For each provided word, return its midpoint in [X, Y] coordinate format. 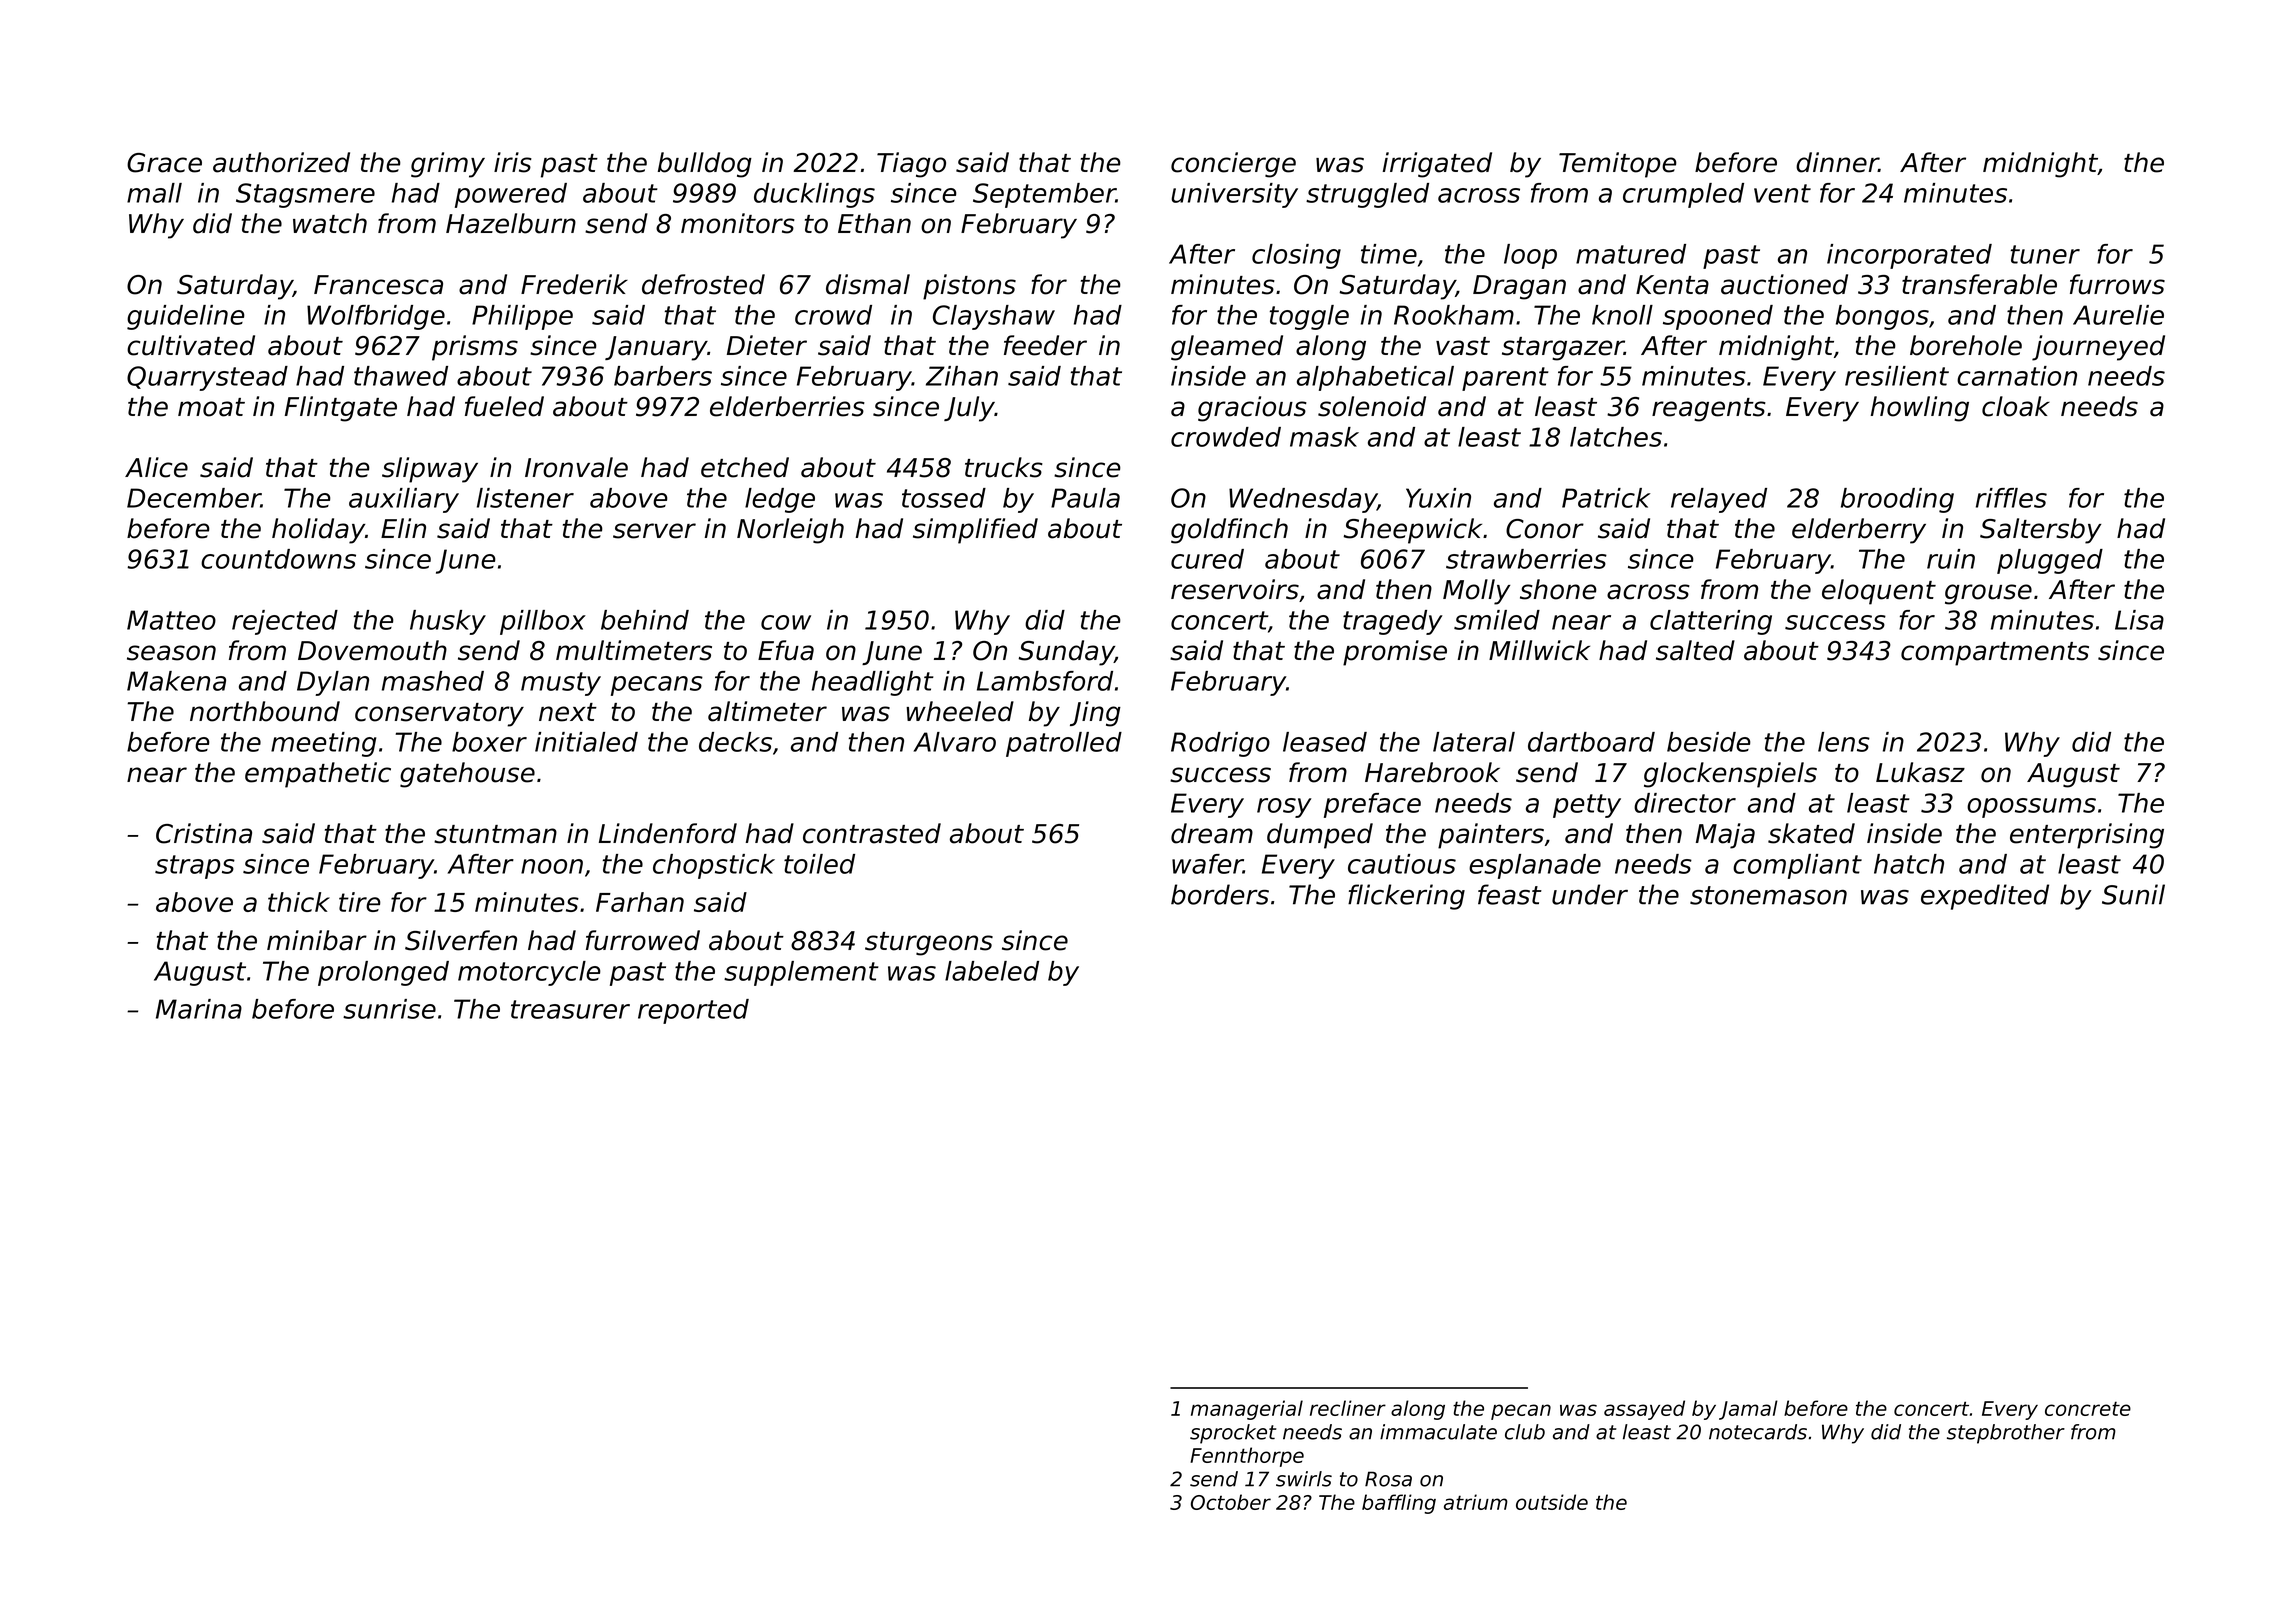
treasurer [570, 1009]
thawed [401, 376]
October [1231, 1502]
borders [1220, 894]
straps [195, 867]
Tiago [911, 165]
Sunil [2133, 894]
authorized [281, 162]
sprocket [1233, 1434]
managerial [1247, 1410]
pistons [969, 287]
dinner [1837, 162]
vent [1782, 193]
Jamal [1748, 1410]
